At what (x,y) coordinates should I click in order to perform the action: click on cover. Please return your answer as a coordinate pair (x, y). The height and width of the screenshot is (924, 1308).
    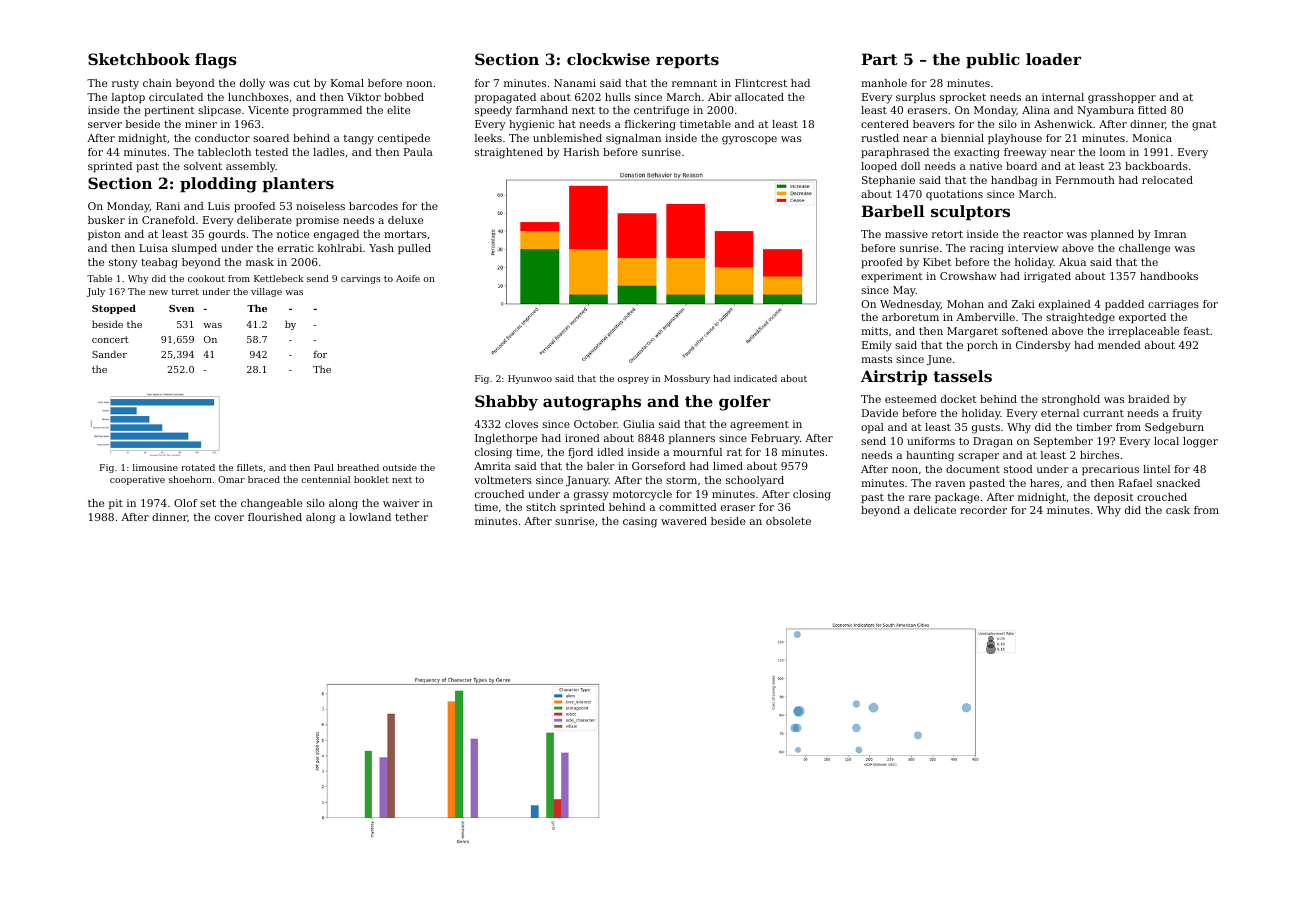
    Looking at the image, I should click on (229, 518).
